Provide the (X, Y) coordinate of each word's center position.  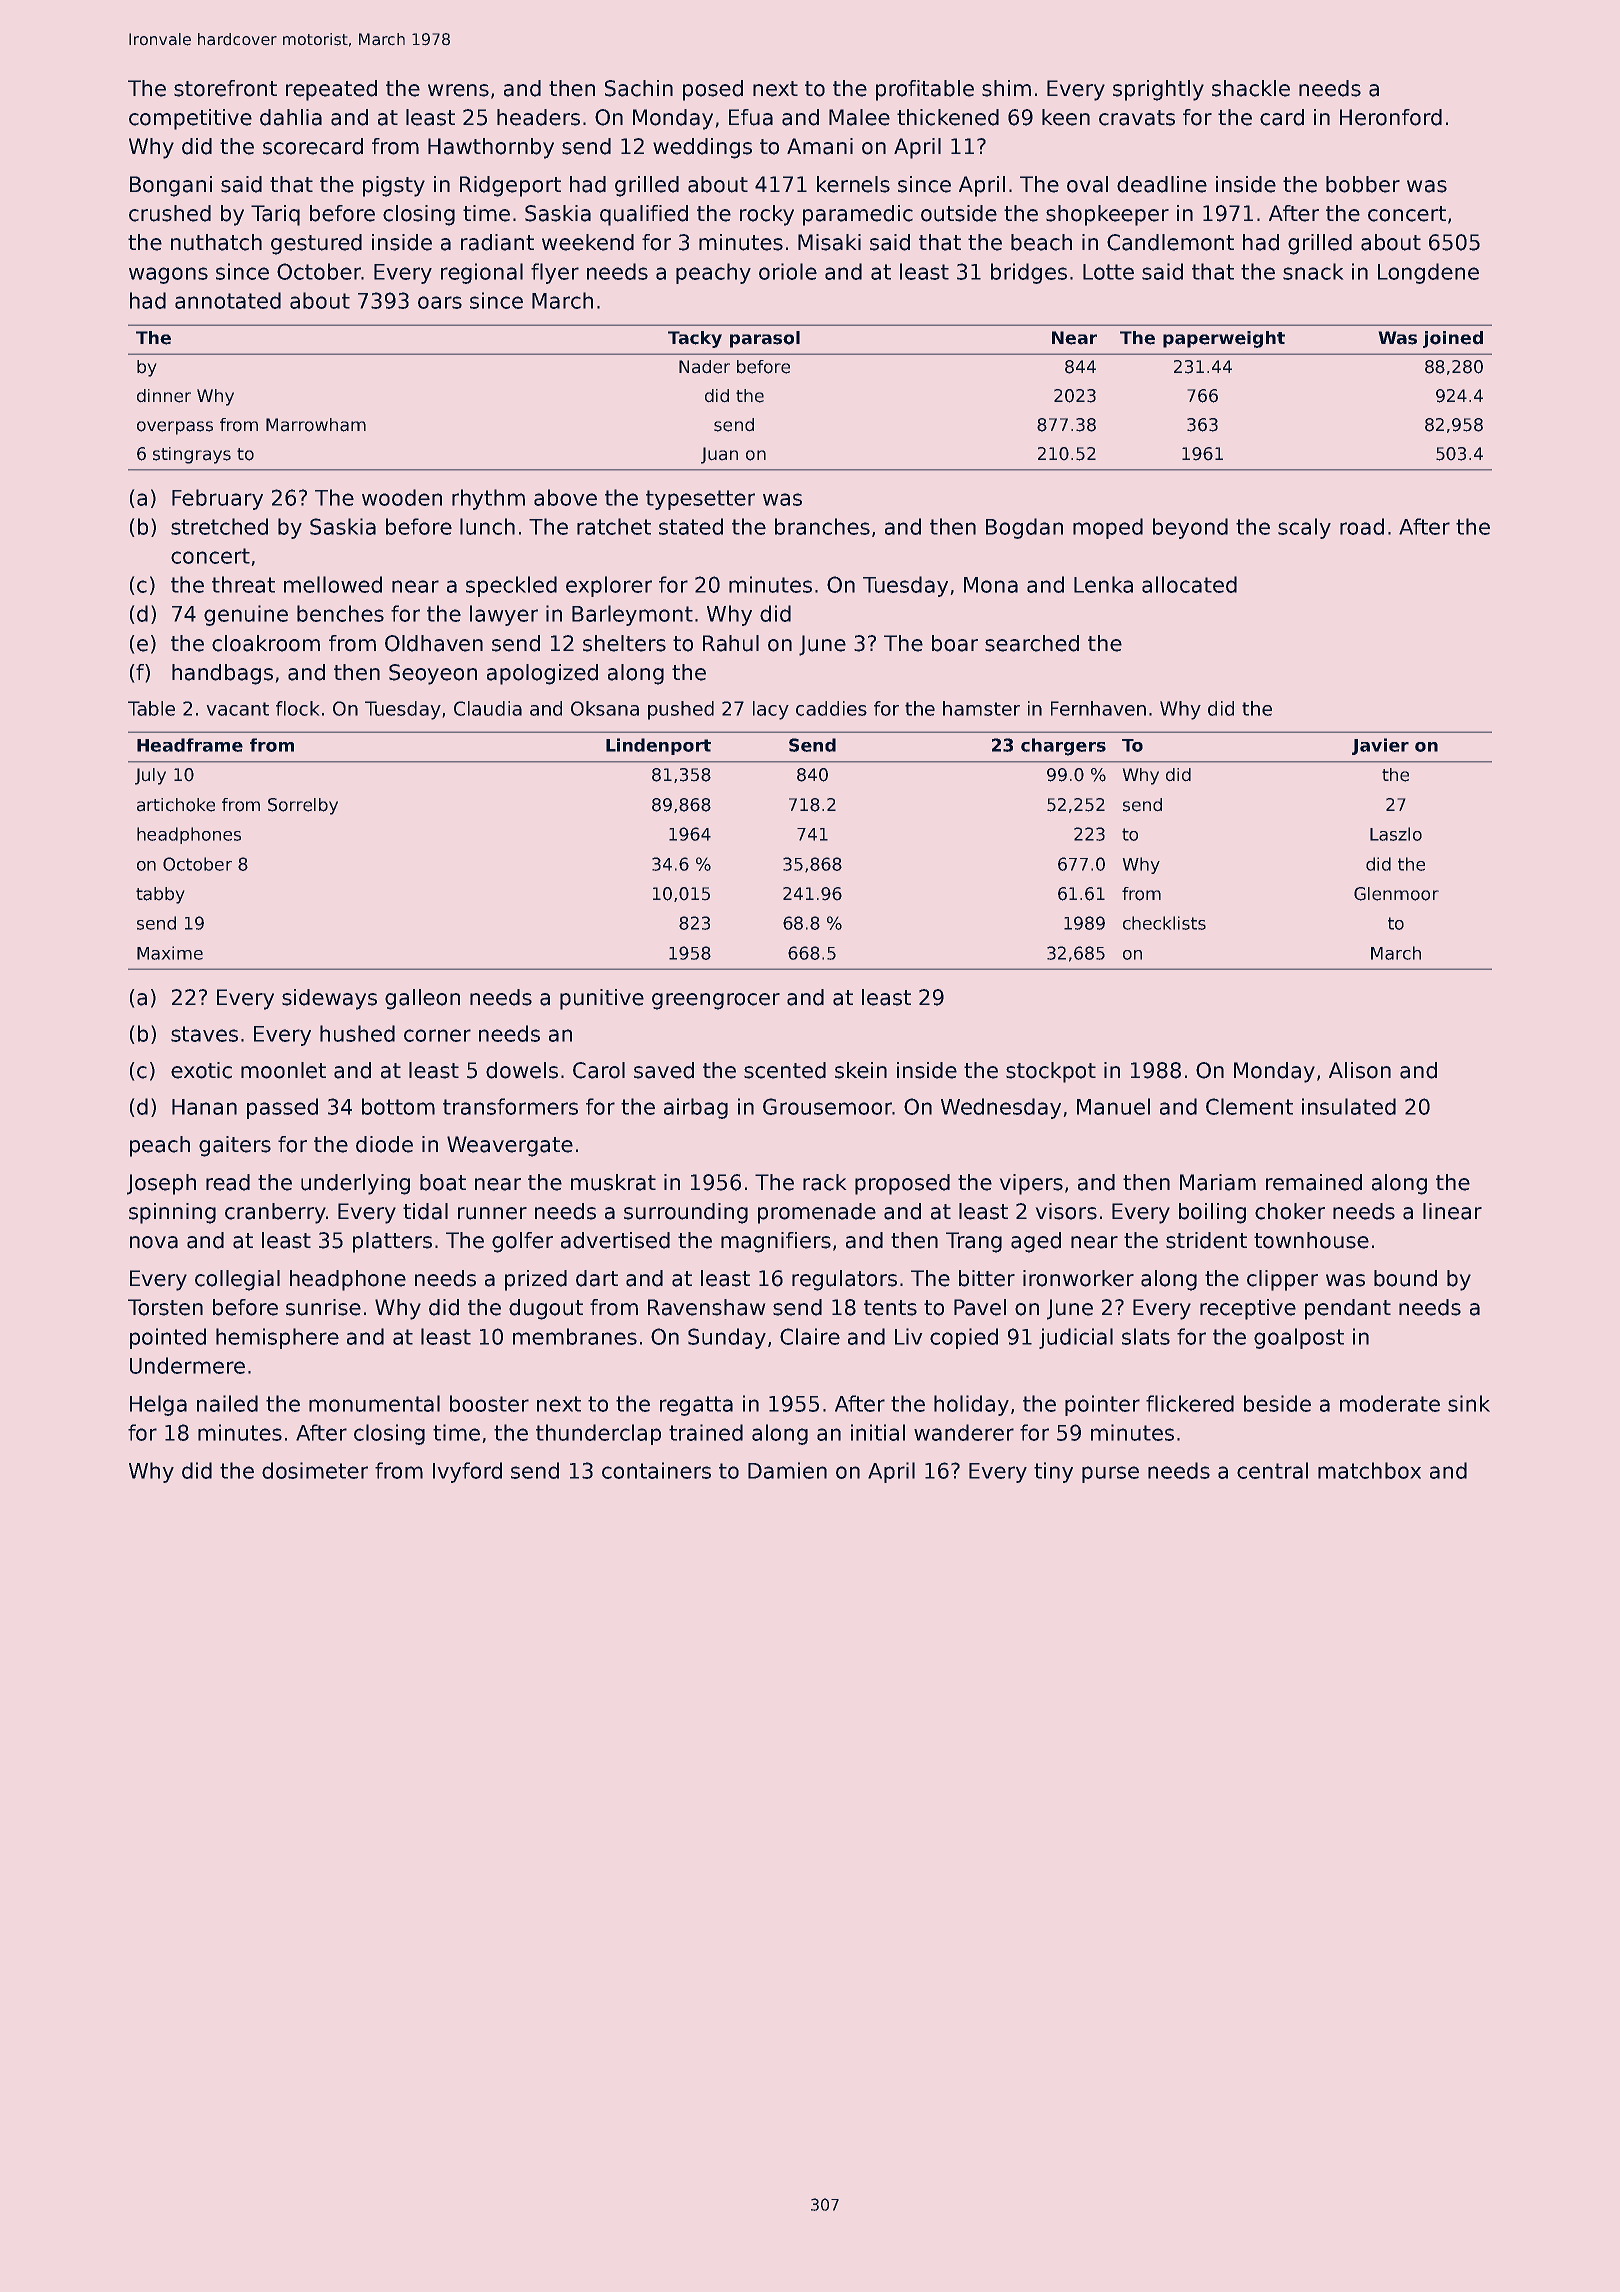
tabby (160, 895)
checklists (1164, 923)
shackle (1251, 88)
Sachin (639, 88)
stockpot (1051, 1072)
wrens (458, 90)
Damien (787, 1470)
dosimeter (315, 1470)
